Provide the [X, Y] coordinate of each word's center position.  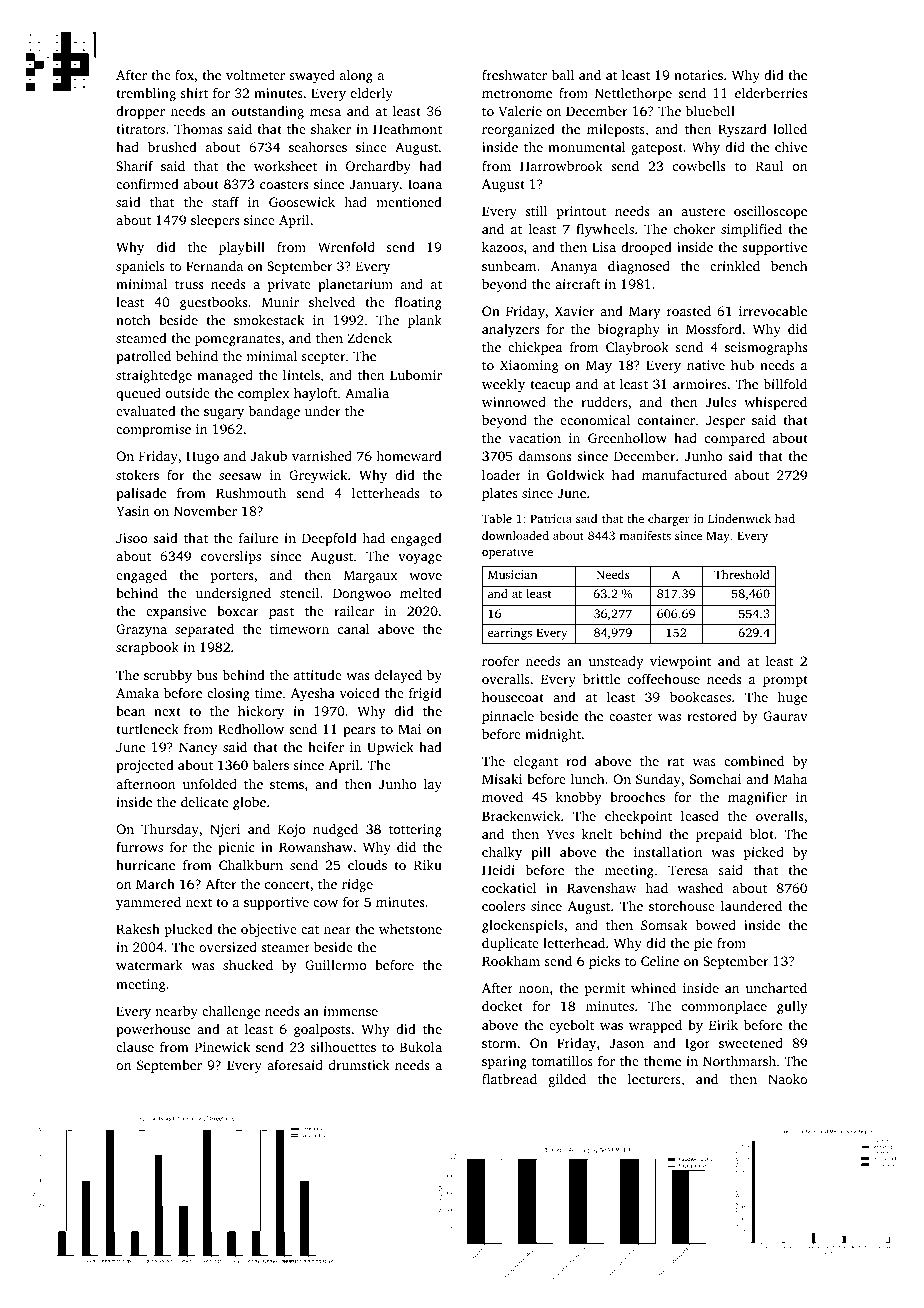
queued [138, 394]
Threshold [742, 574]
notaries [698, 75]
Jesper [725, 421]
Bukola [421, 1047]
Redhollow [251, 729]
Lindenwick [739, 518]
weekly [503, 385]
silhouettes [343, 1047]
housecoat [513, 697]
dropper [140, 112]
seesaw [240, 476]
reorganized [518, 130]
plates [500, 494]
